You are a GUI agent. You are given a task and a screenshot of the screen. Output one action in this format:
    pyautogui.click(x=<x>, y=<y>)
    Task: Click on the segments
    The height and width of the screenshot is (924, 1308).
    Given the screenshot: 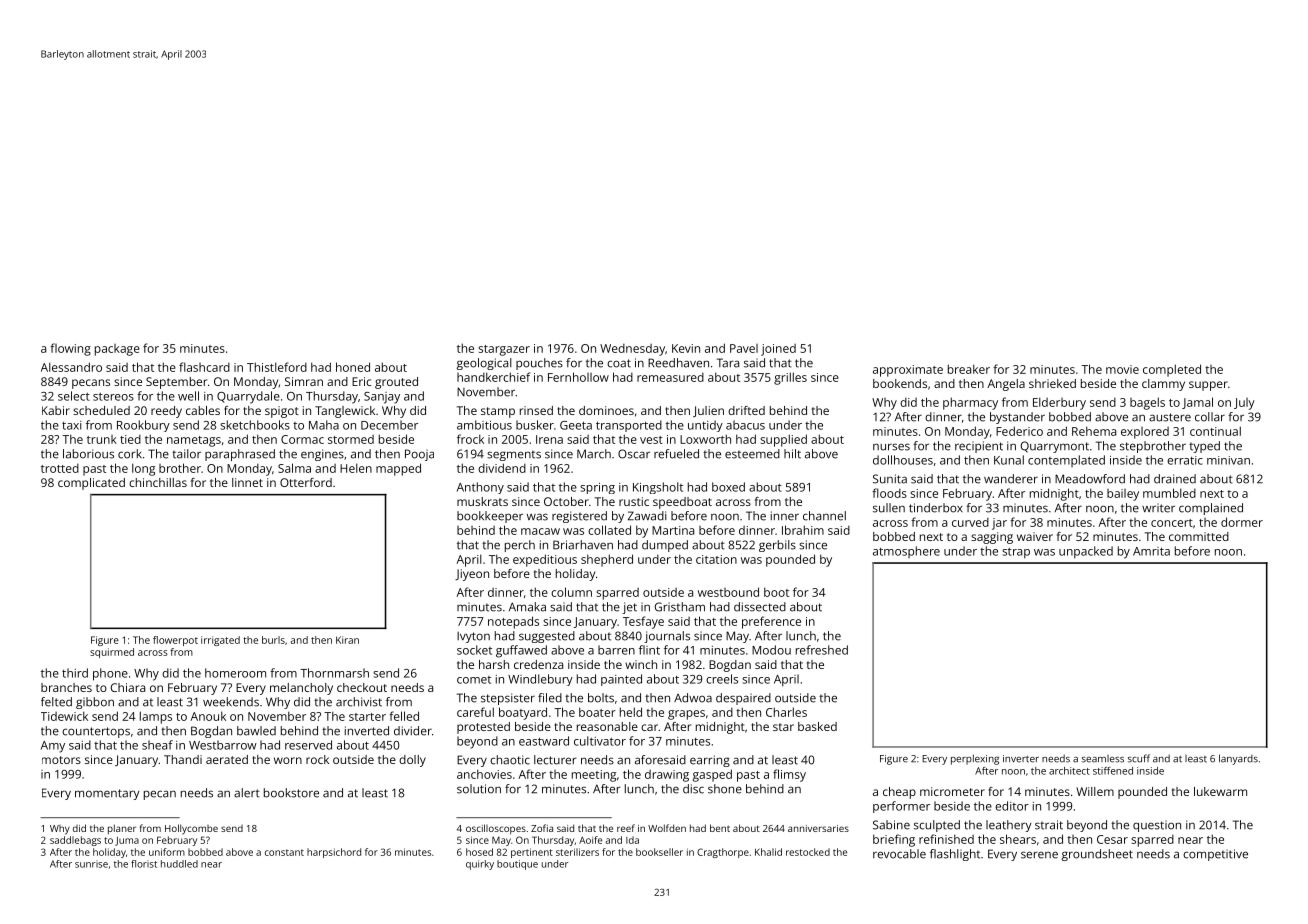 What is the action you would take?
    pyautogui.click(x=514, y=456)
